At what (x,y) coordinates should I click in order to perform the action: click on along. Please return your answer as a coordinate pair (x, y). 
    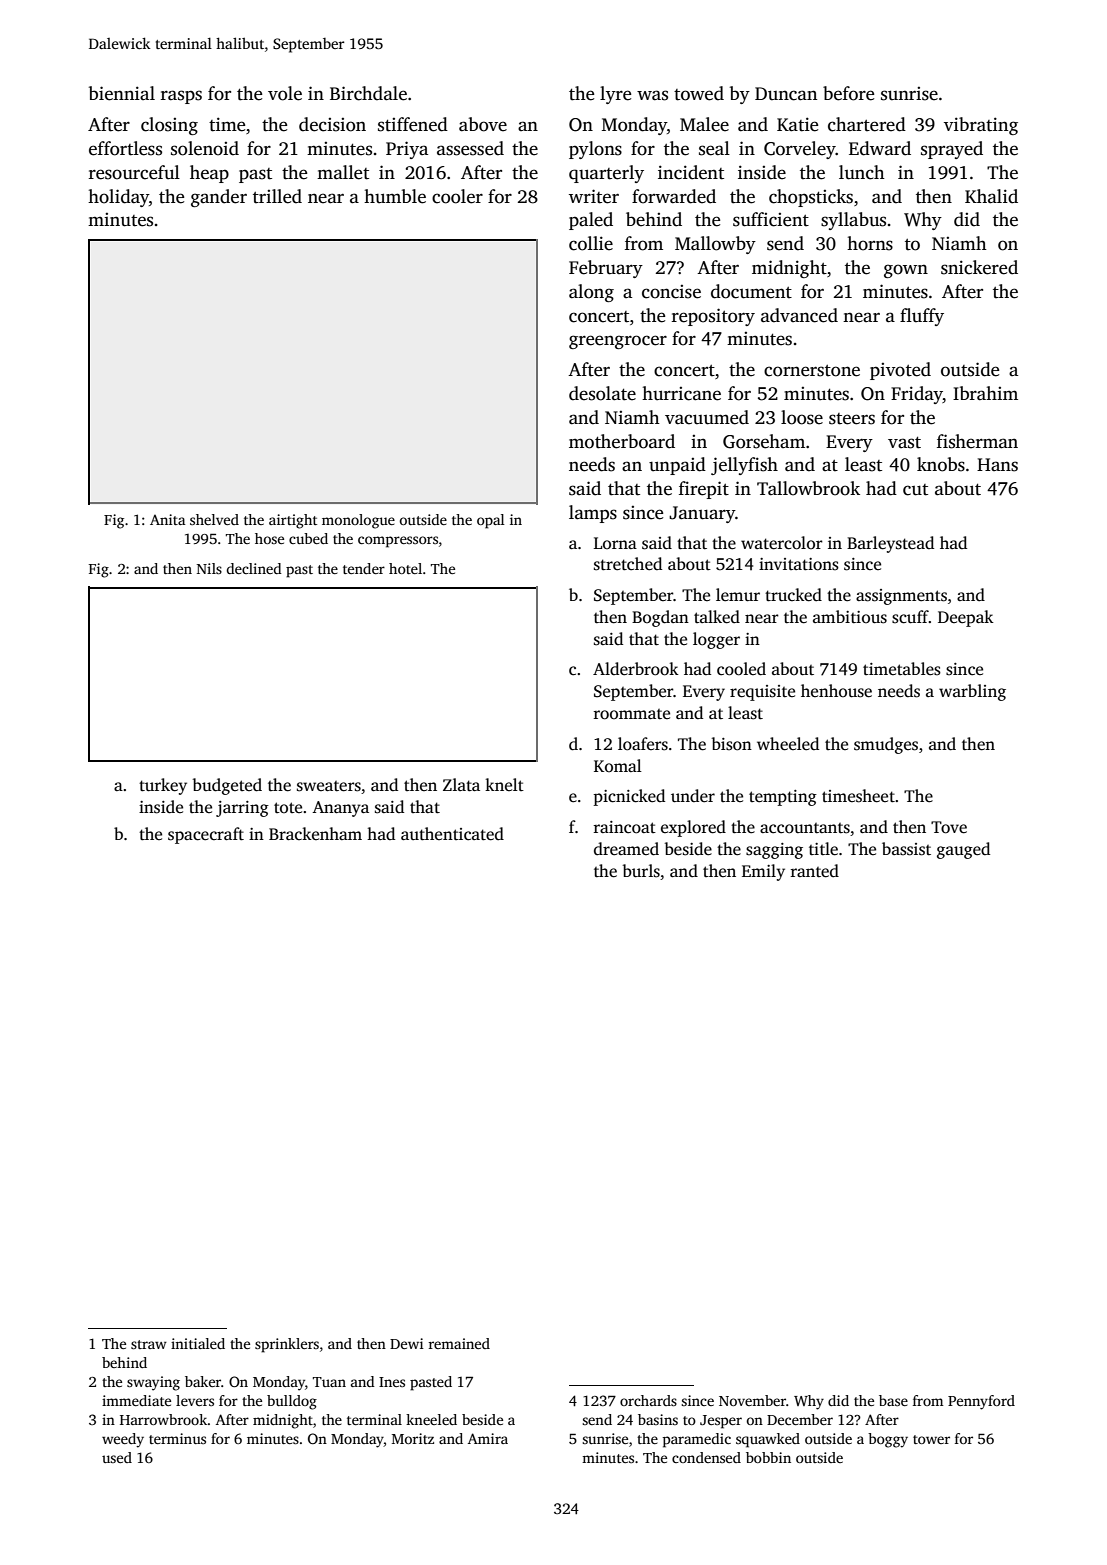
    Looking at the image, I should click on (591, 293).
